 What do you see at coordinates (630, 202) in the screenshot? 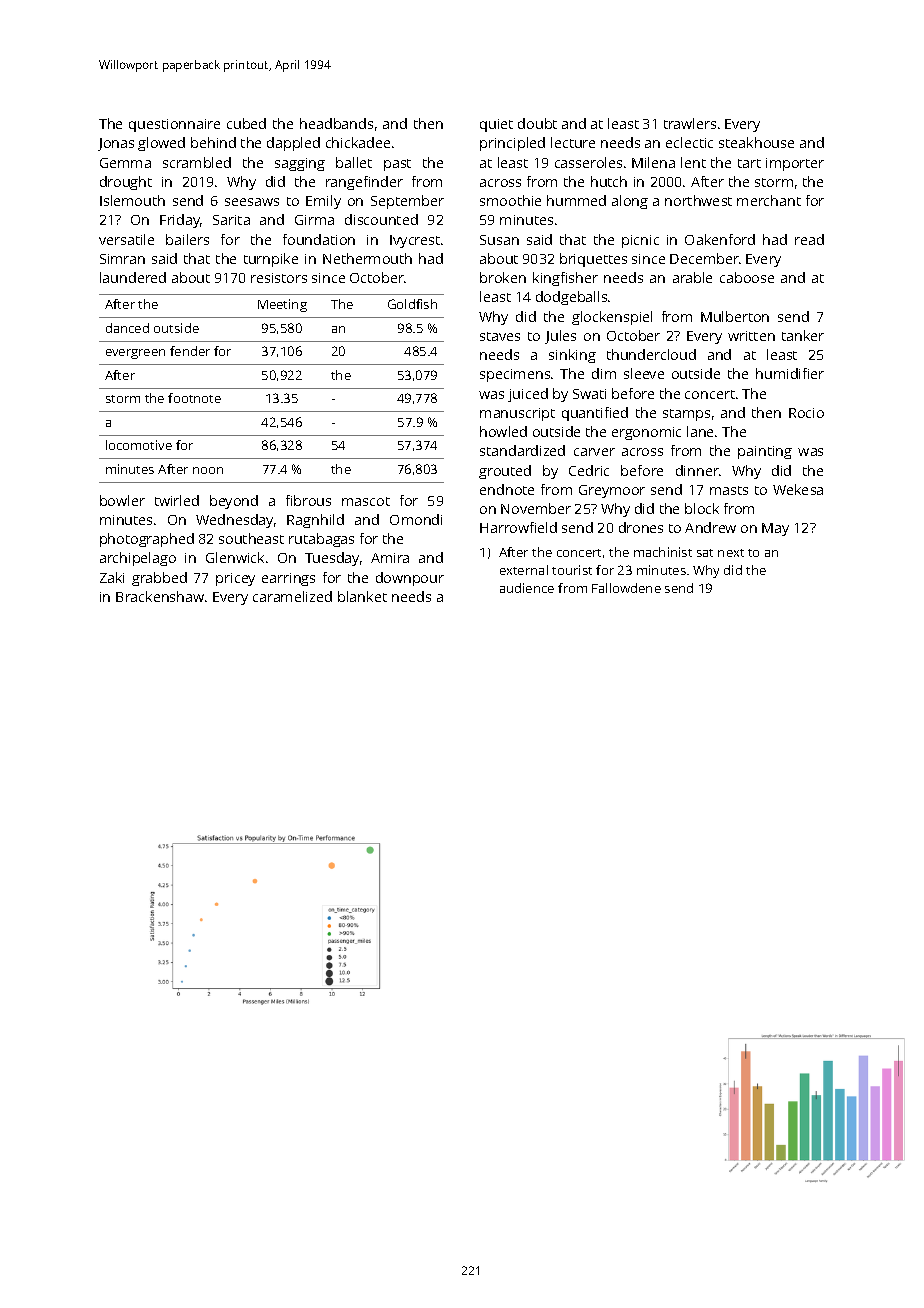
I see `along` at bounding box center [630, 202].
